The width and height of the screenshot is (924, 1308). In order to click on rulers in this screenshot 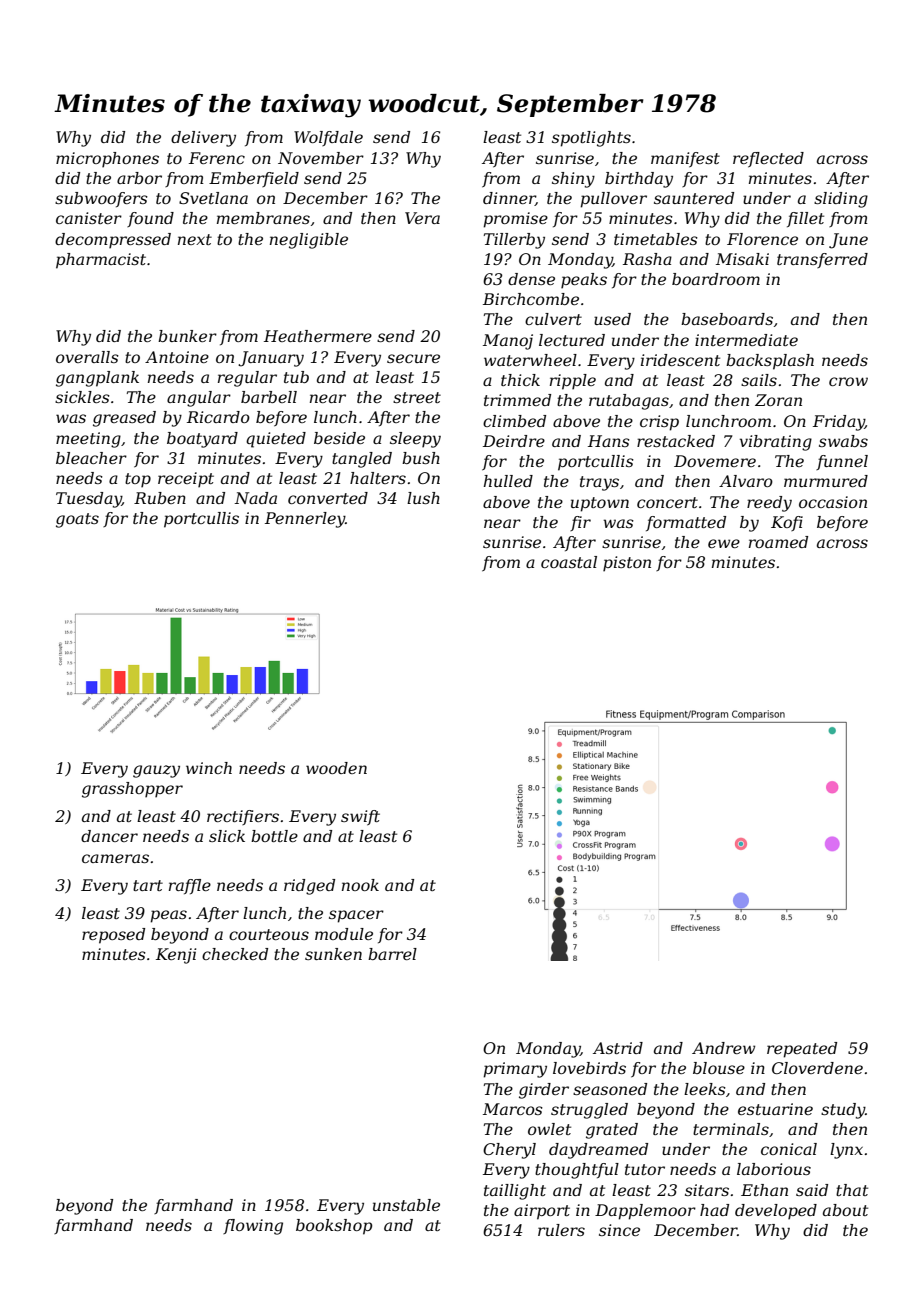, I will do `click(561, 1230)`.
